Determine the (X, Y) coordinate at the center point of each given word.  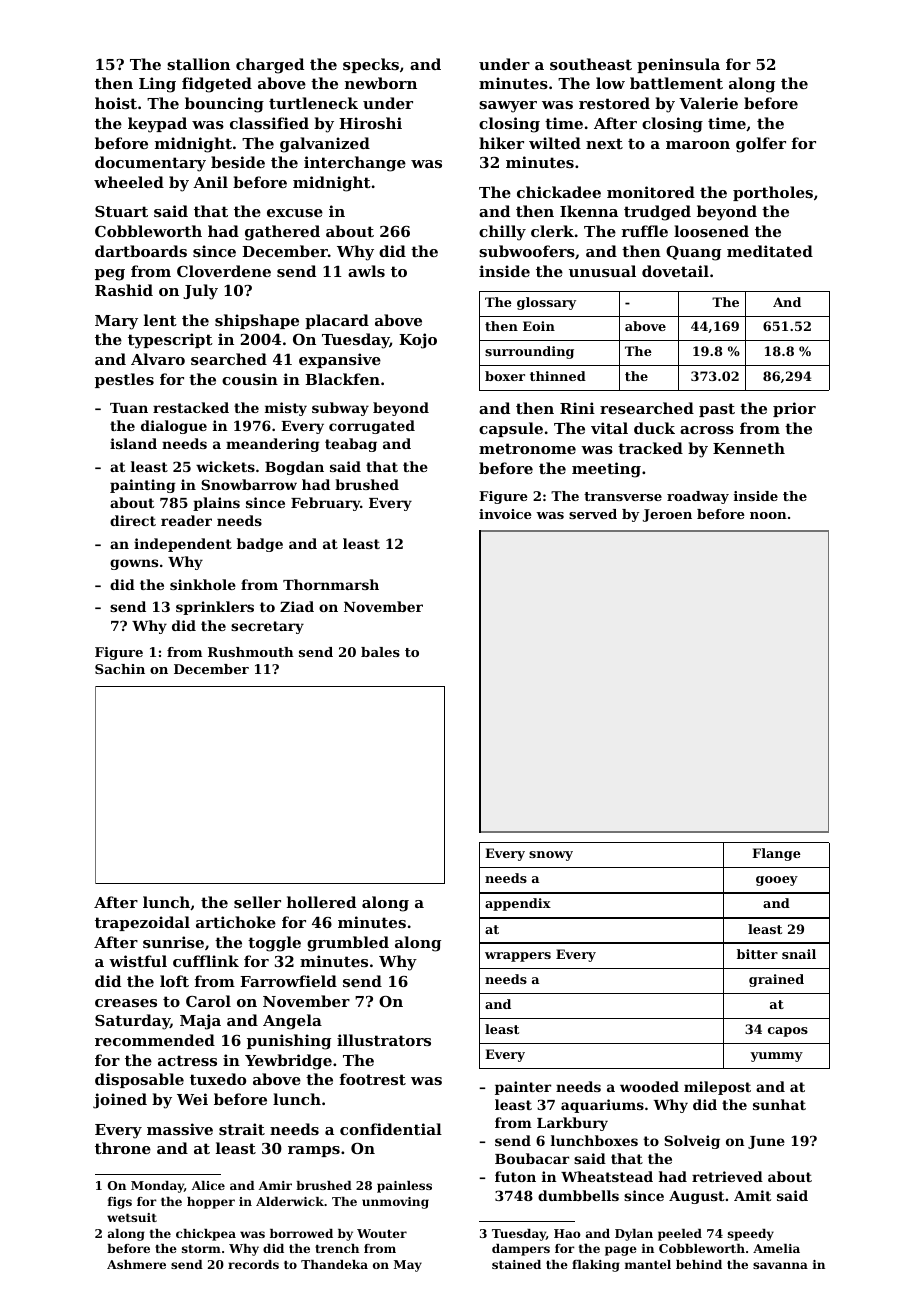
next (604, 143)
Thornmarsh (331, 584)
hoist (116, 103)
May (408, 1266)
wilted (555, 143)
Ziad (297, 606)
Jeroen (667, 515)
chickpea (206, 1235)
